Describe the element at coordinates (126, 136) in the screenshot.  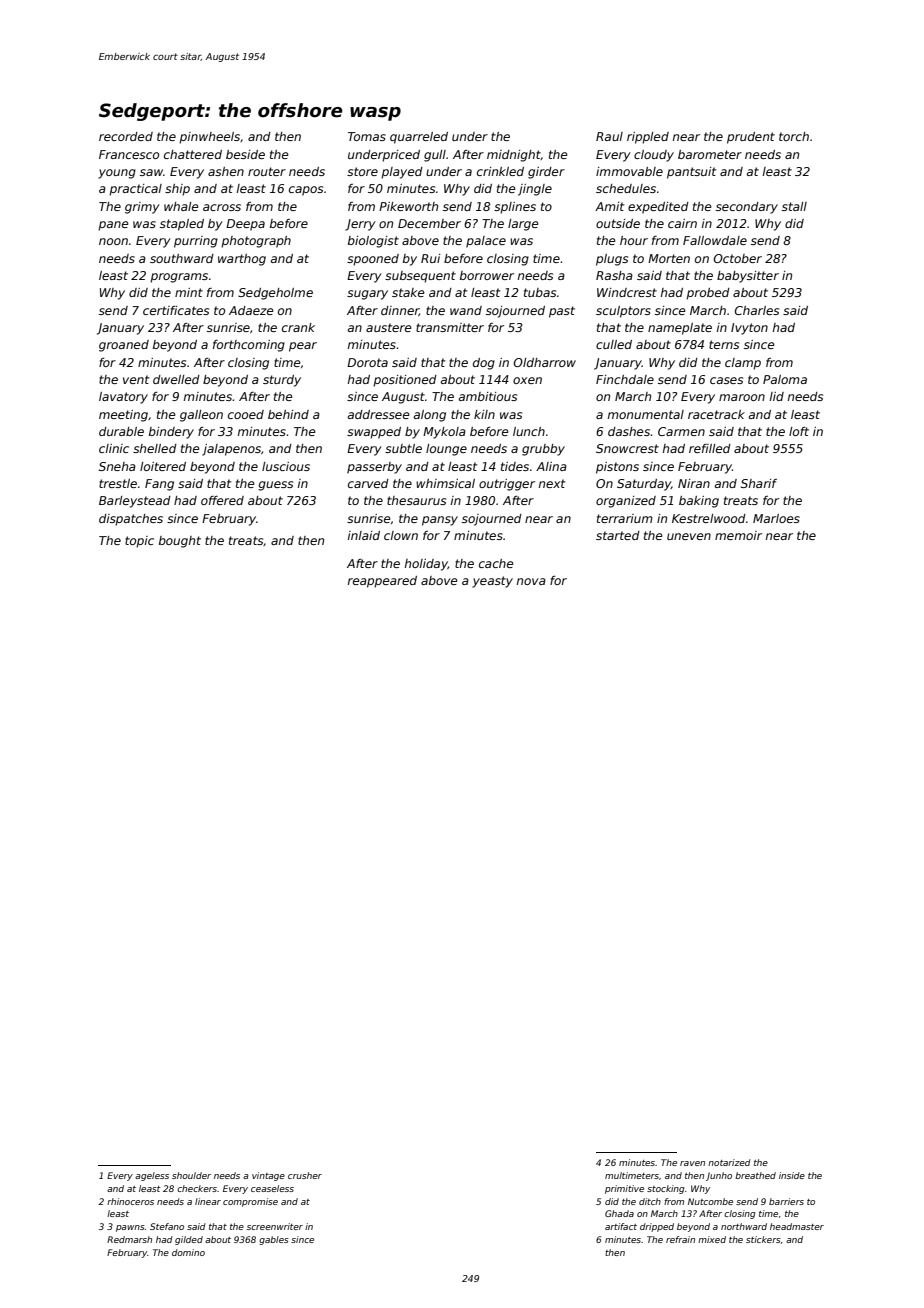
I see `recorded` at that location.
